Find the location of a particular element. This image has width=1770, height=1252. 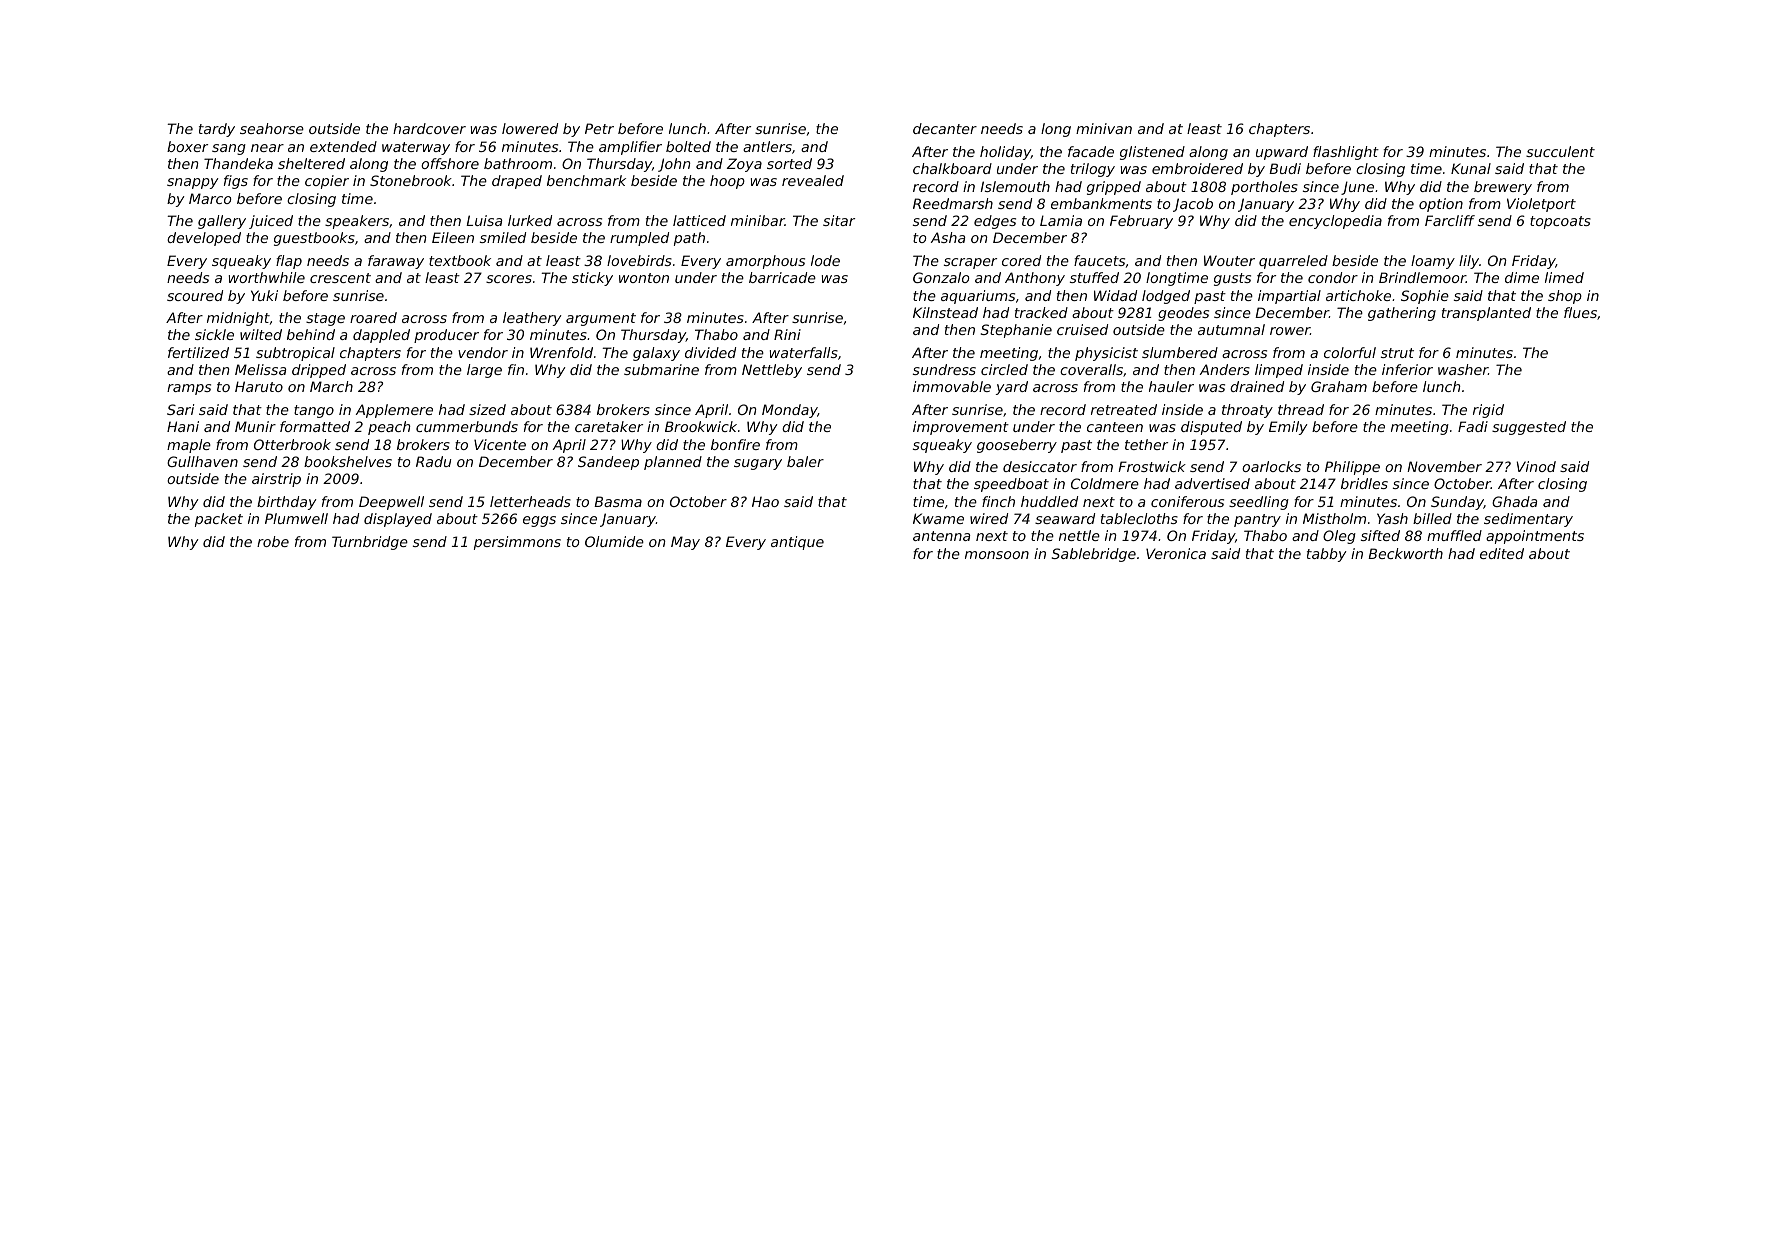

decanter is located at coordinates (945, 128).
